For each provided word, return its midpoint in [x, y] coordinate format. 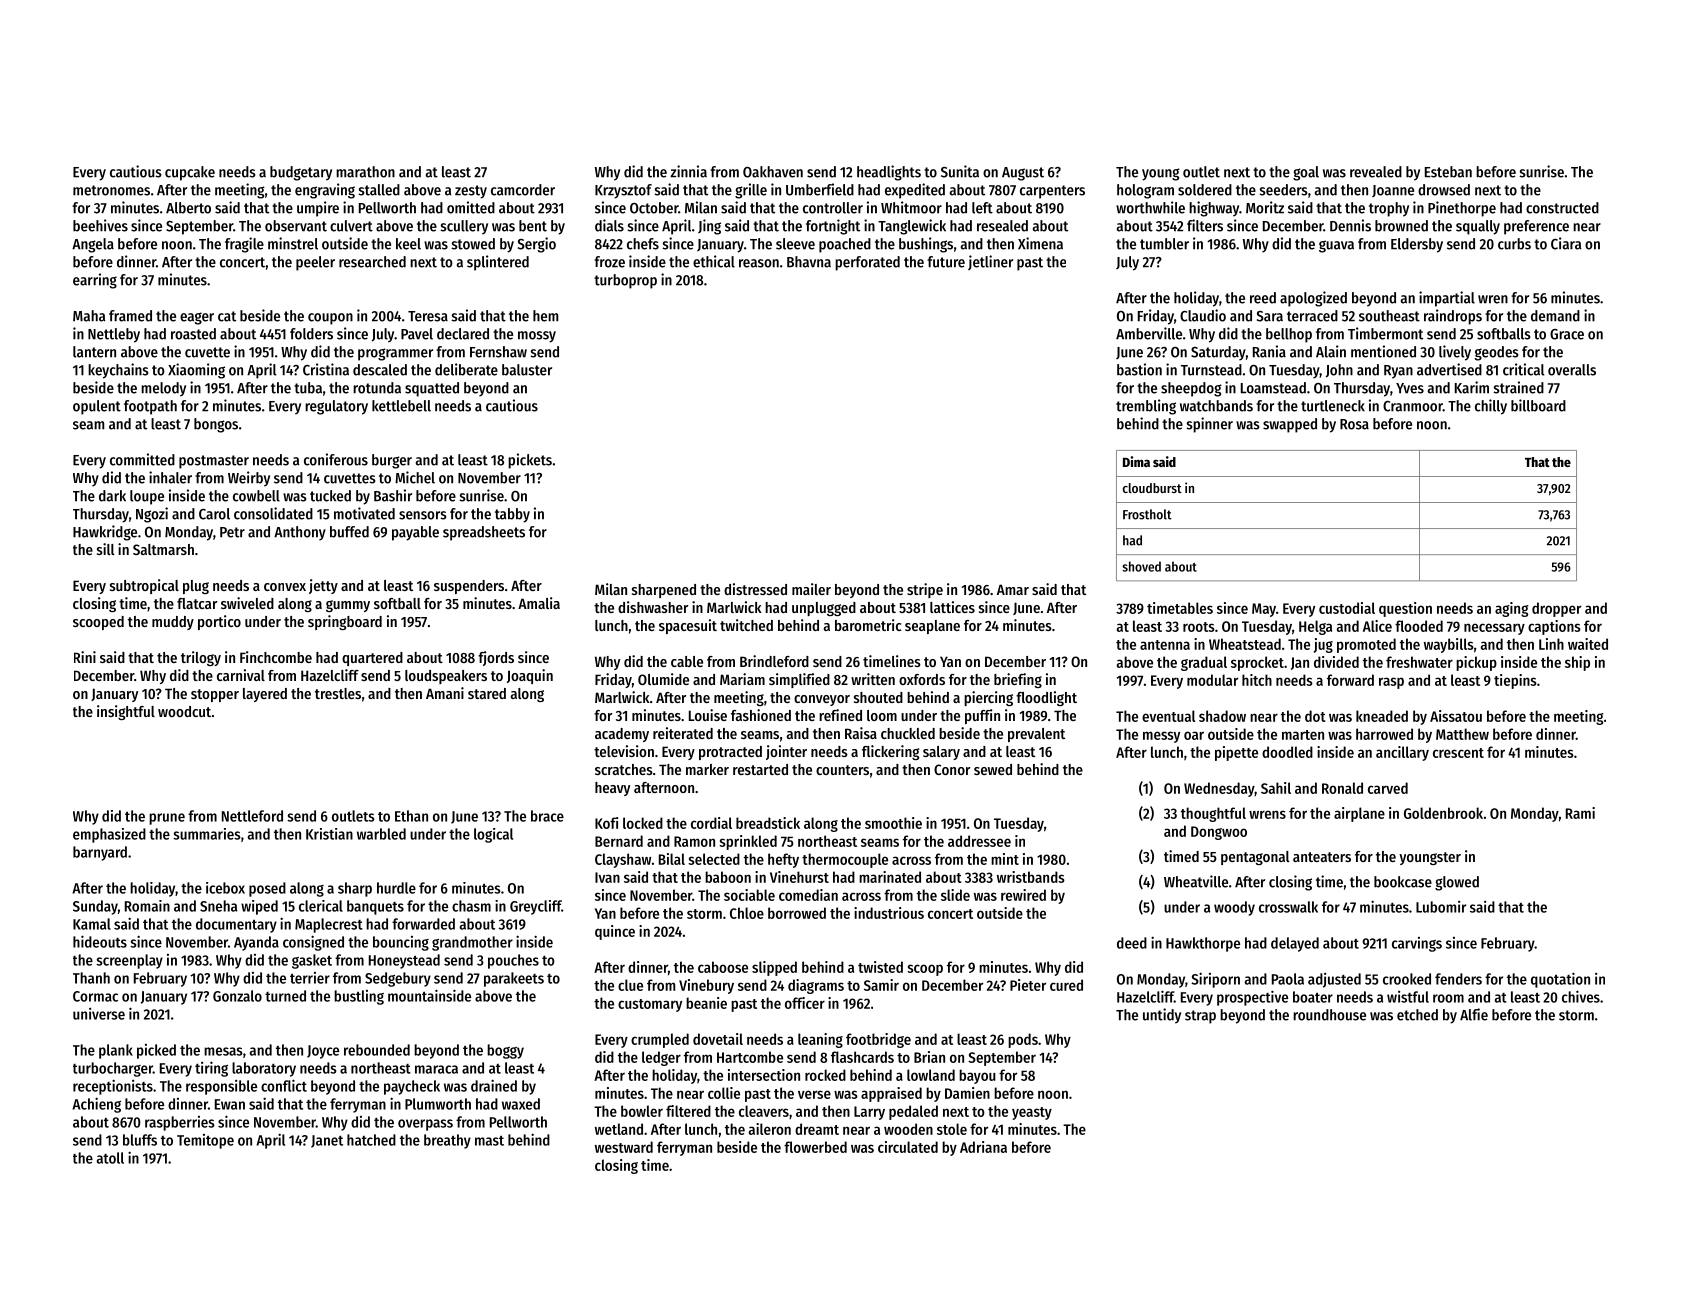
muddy [173, 623]
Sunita [960, 171]
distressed [755, 589]
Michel [415, 477]
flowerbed [815, 1147]
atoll [110, 1158]
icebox [225, 888]
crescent [1458, 753]
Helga [1315, 627]
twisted [880, 967]
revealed [1376, 172]
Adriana [983, 1147]
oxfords [922, 679]
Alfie [1474, 1014]
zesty [471, 192]
